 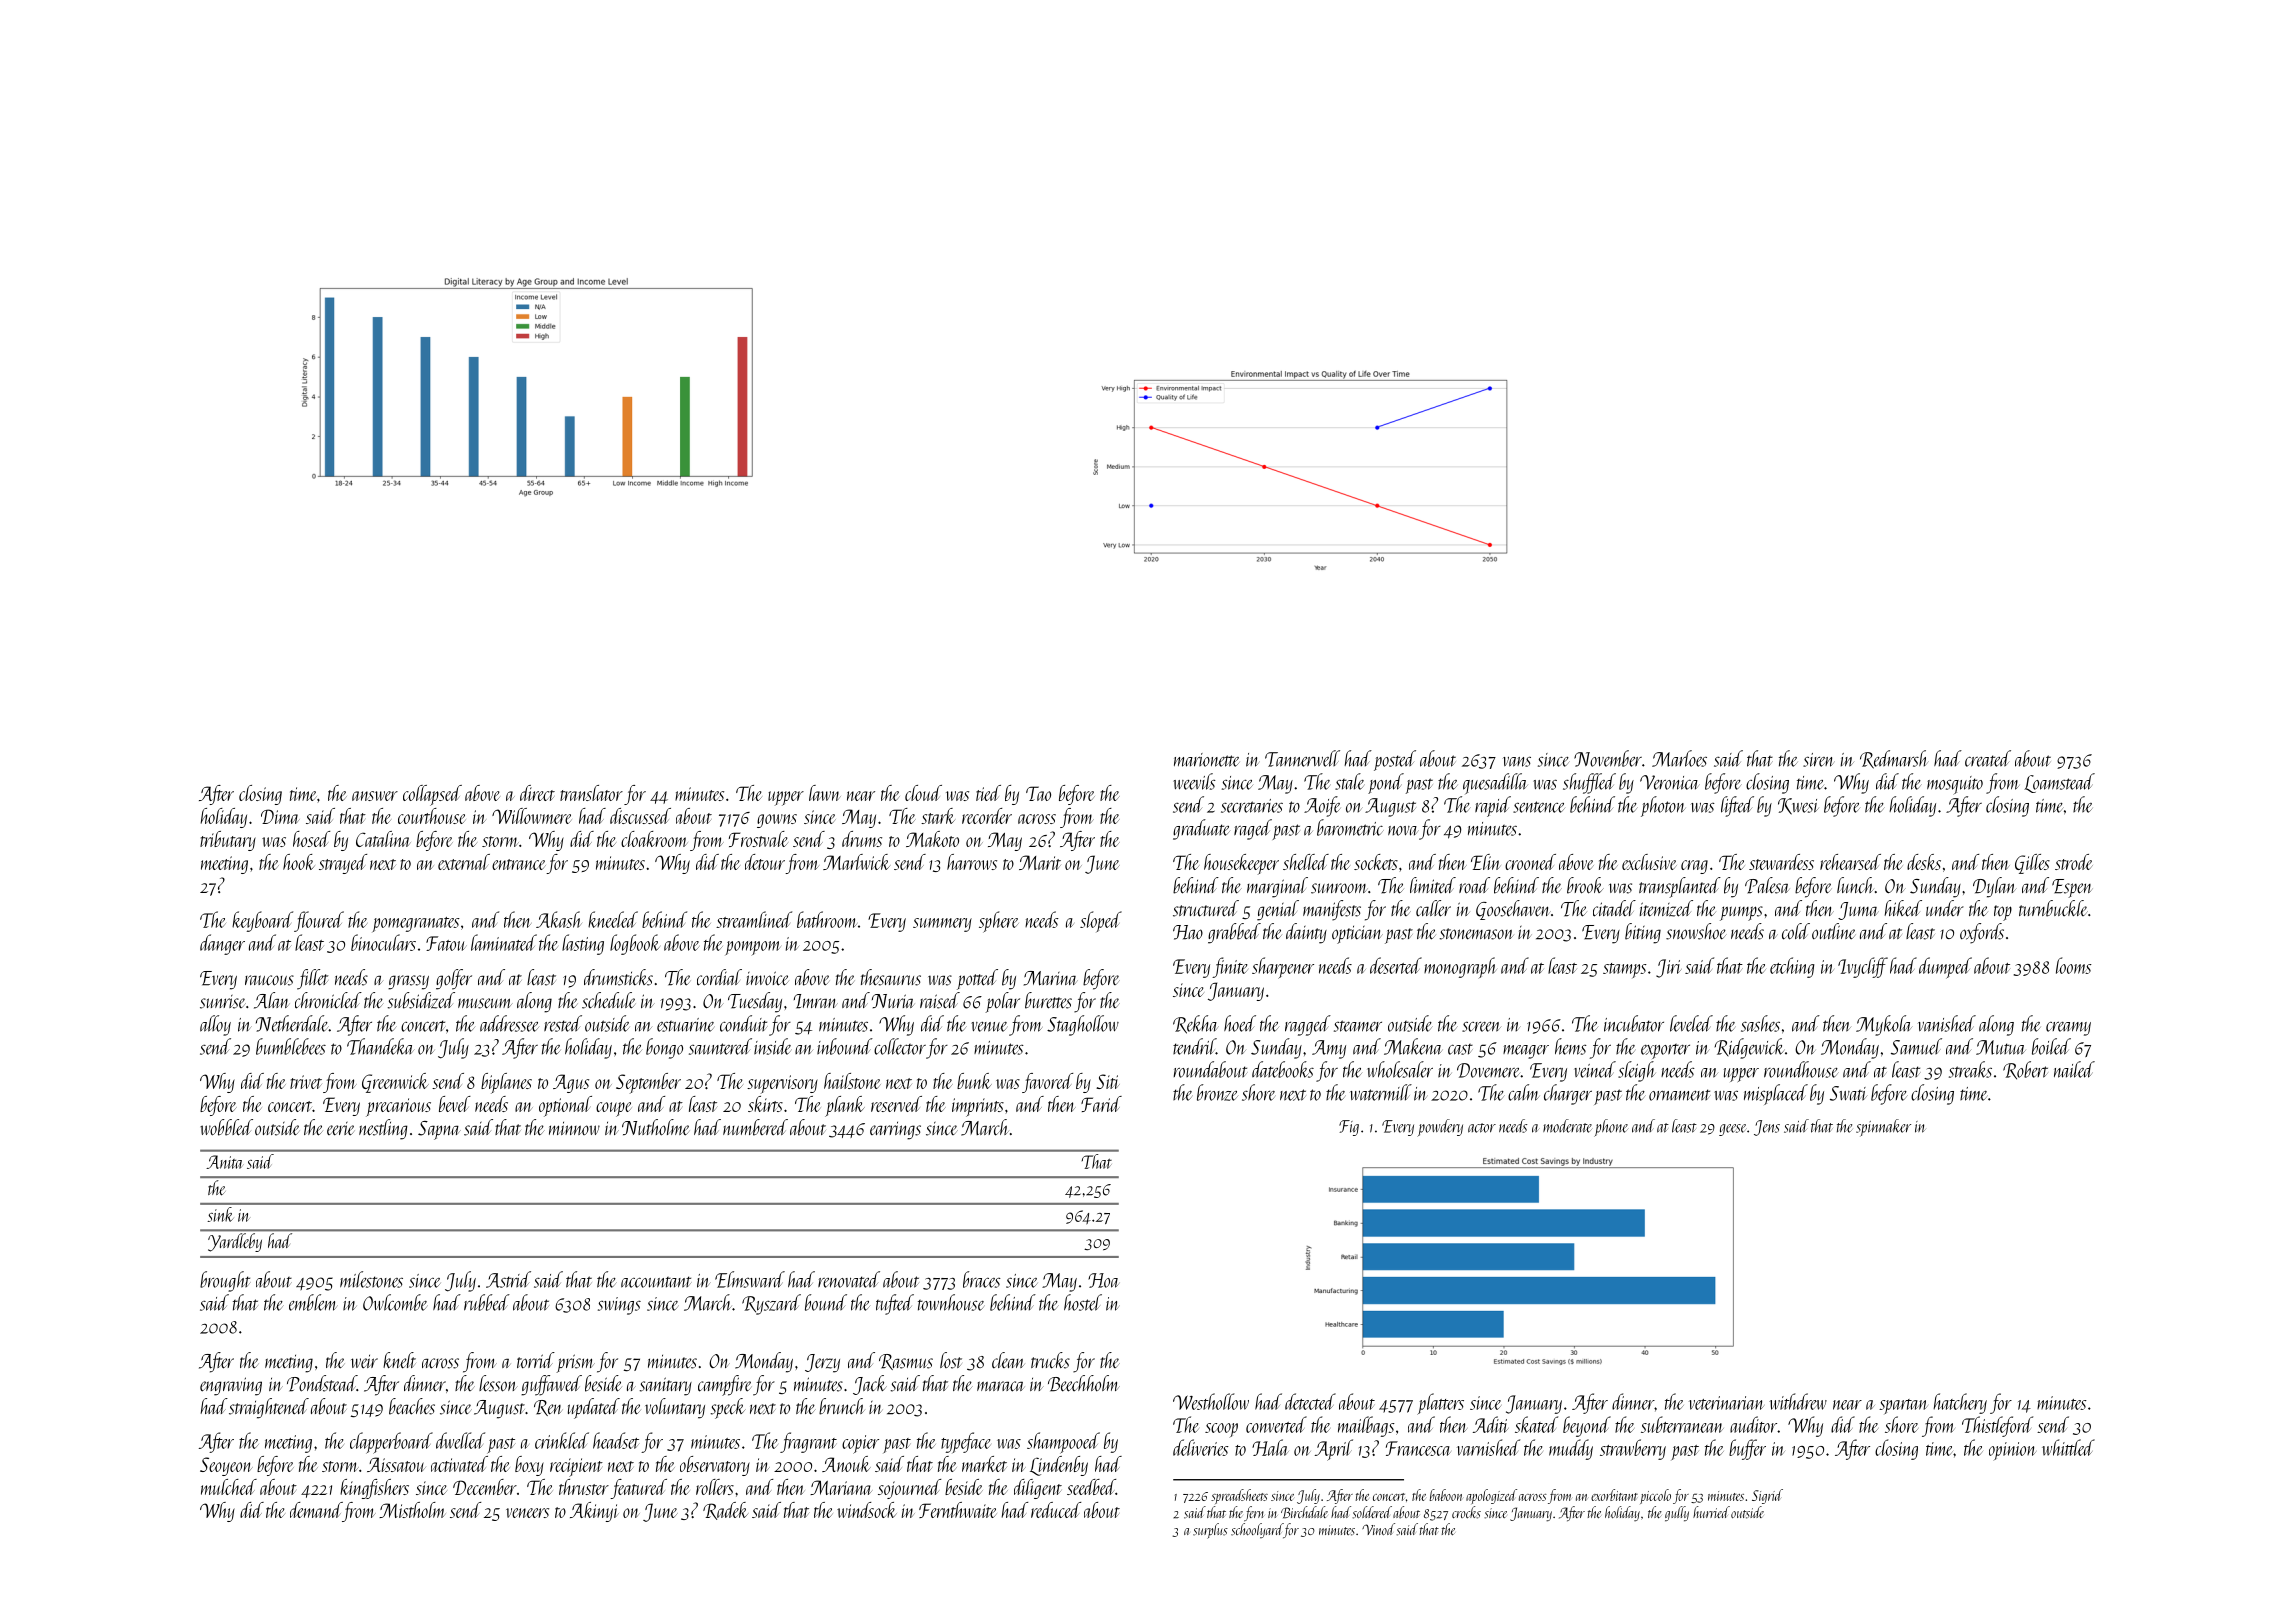 I want to click on raged, so click(x=1253, y=829).
